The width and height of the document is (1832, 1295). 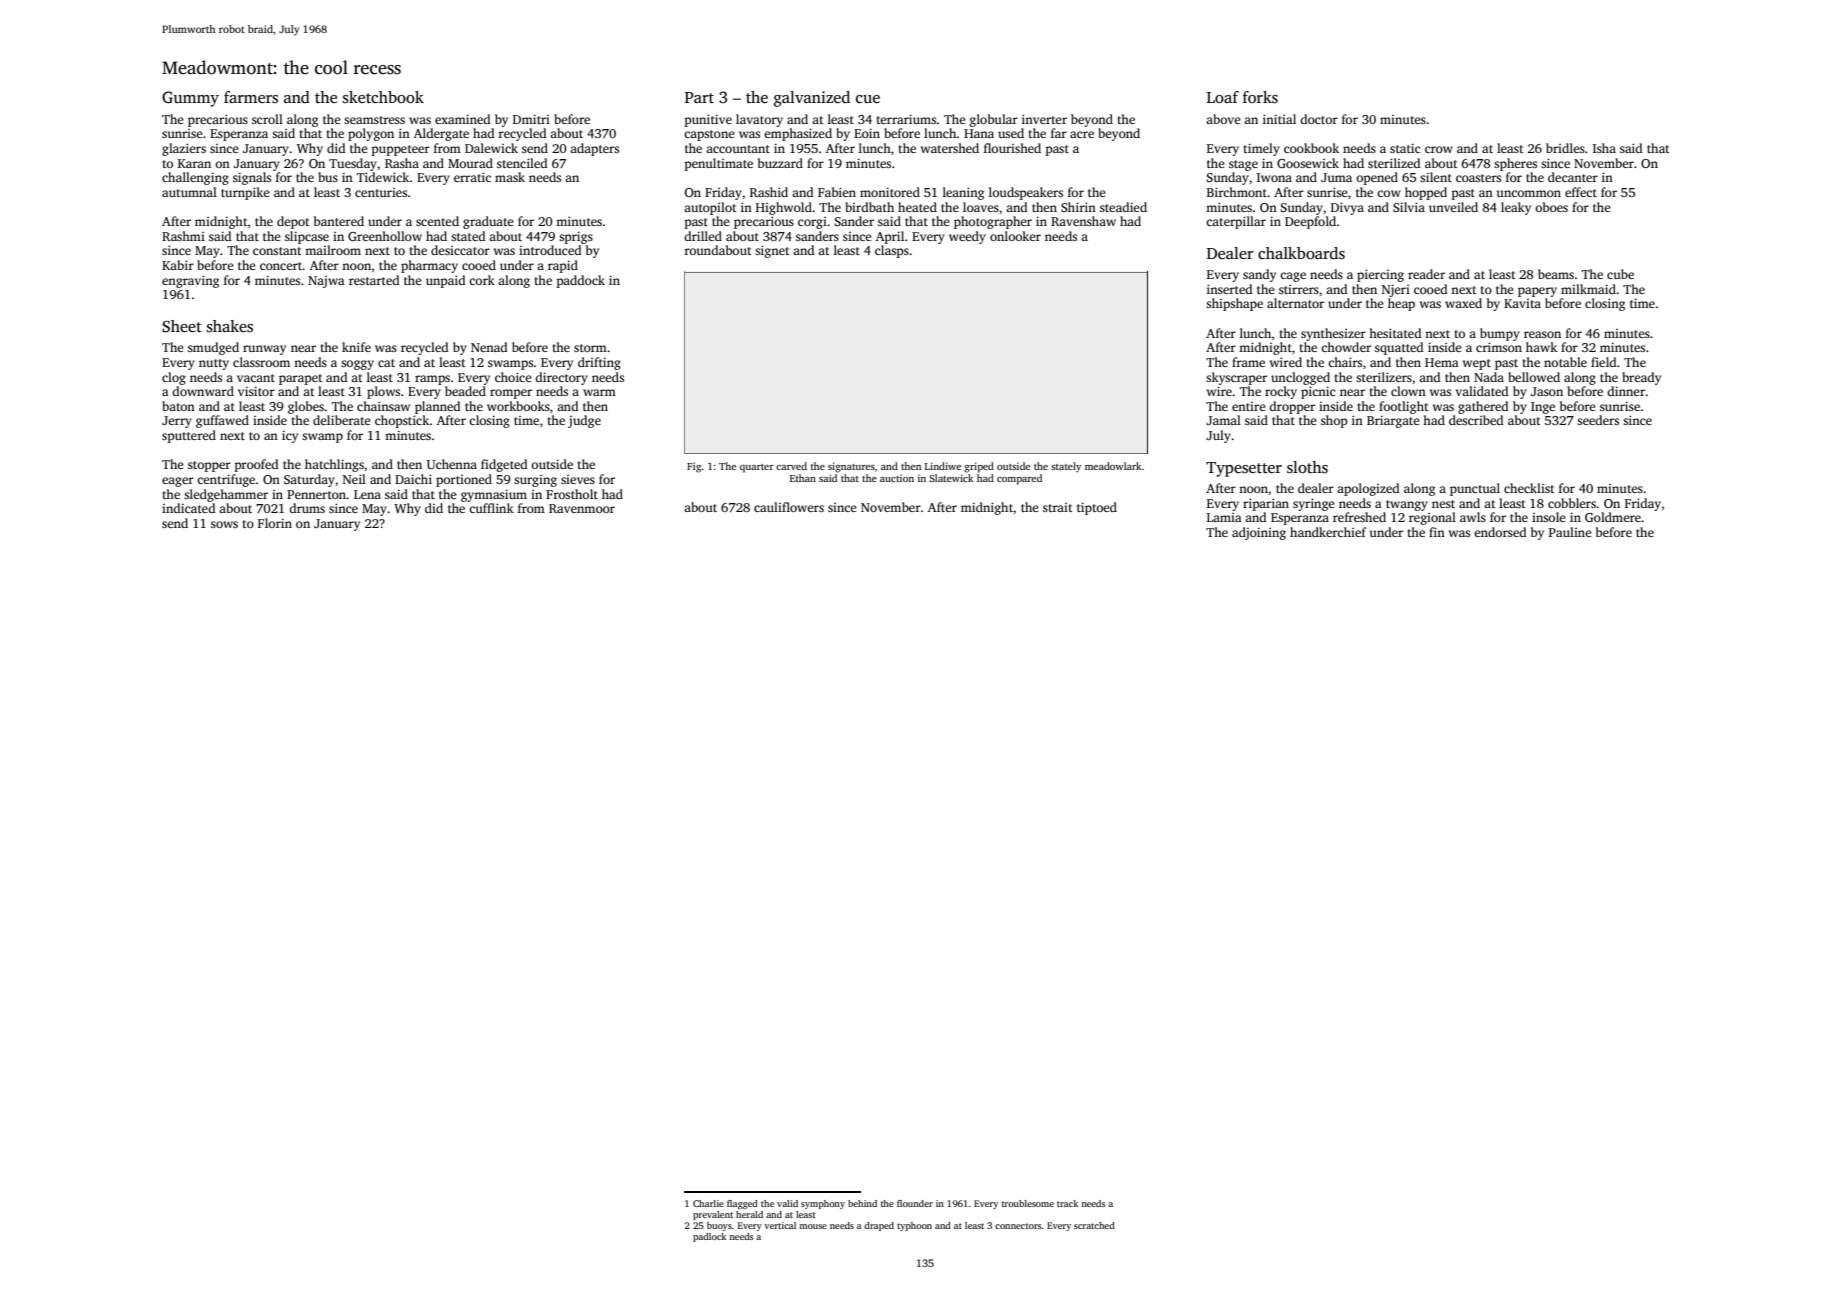 I want to click on Charlie, so click(x=708, y=1203).
